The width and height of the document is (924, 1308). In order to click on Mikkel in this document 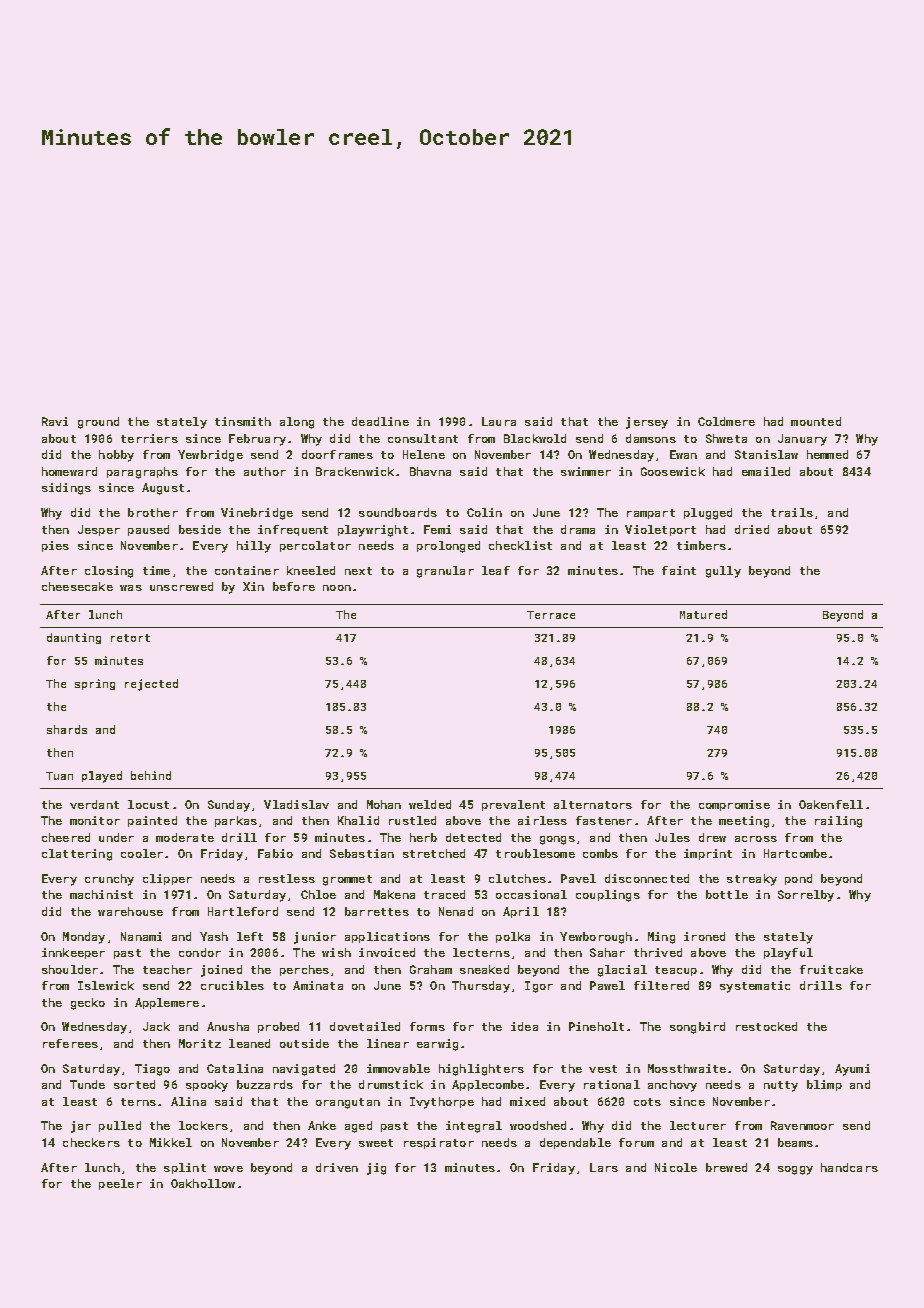, I will do `click(171, 1142)`.
